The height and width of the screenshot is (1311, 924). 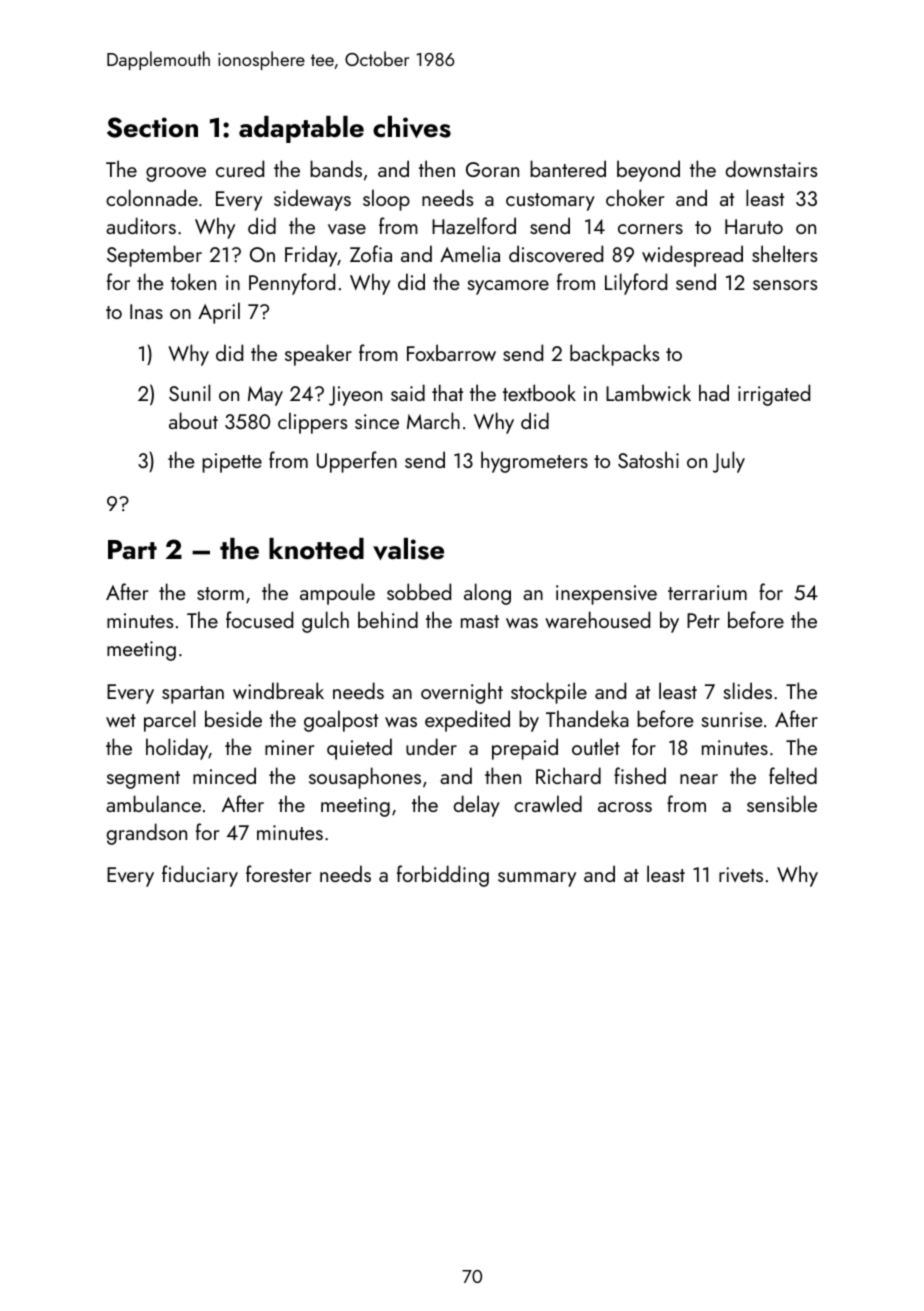 I want to click on chives, so click(x=412, y=127).
